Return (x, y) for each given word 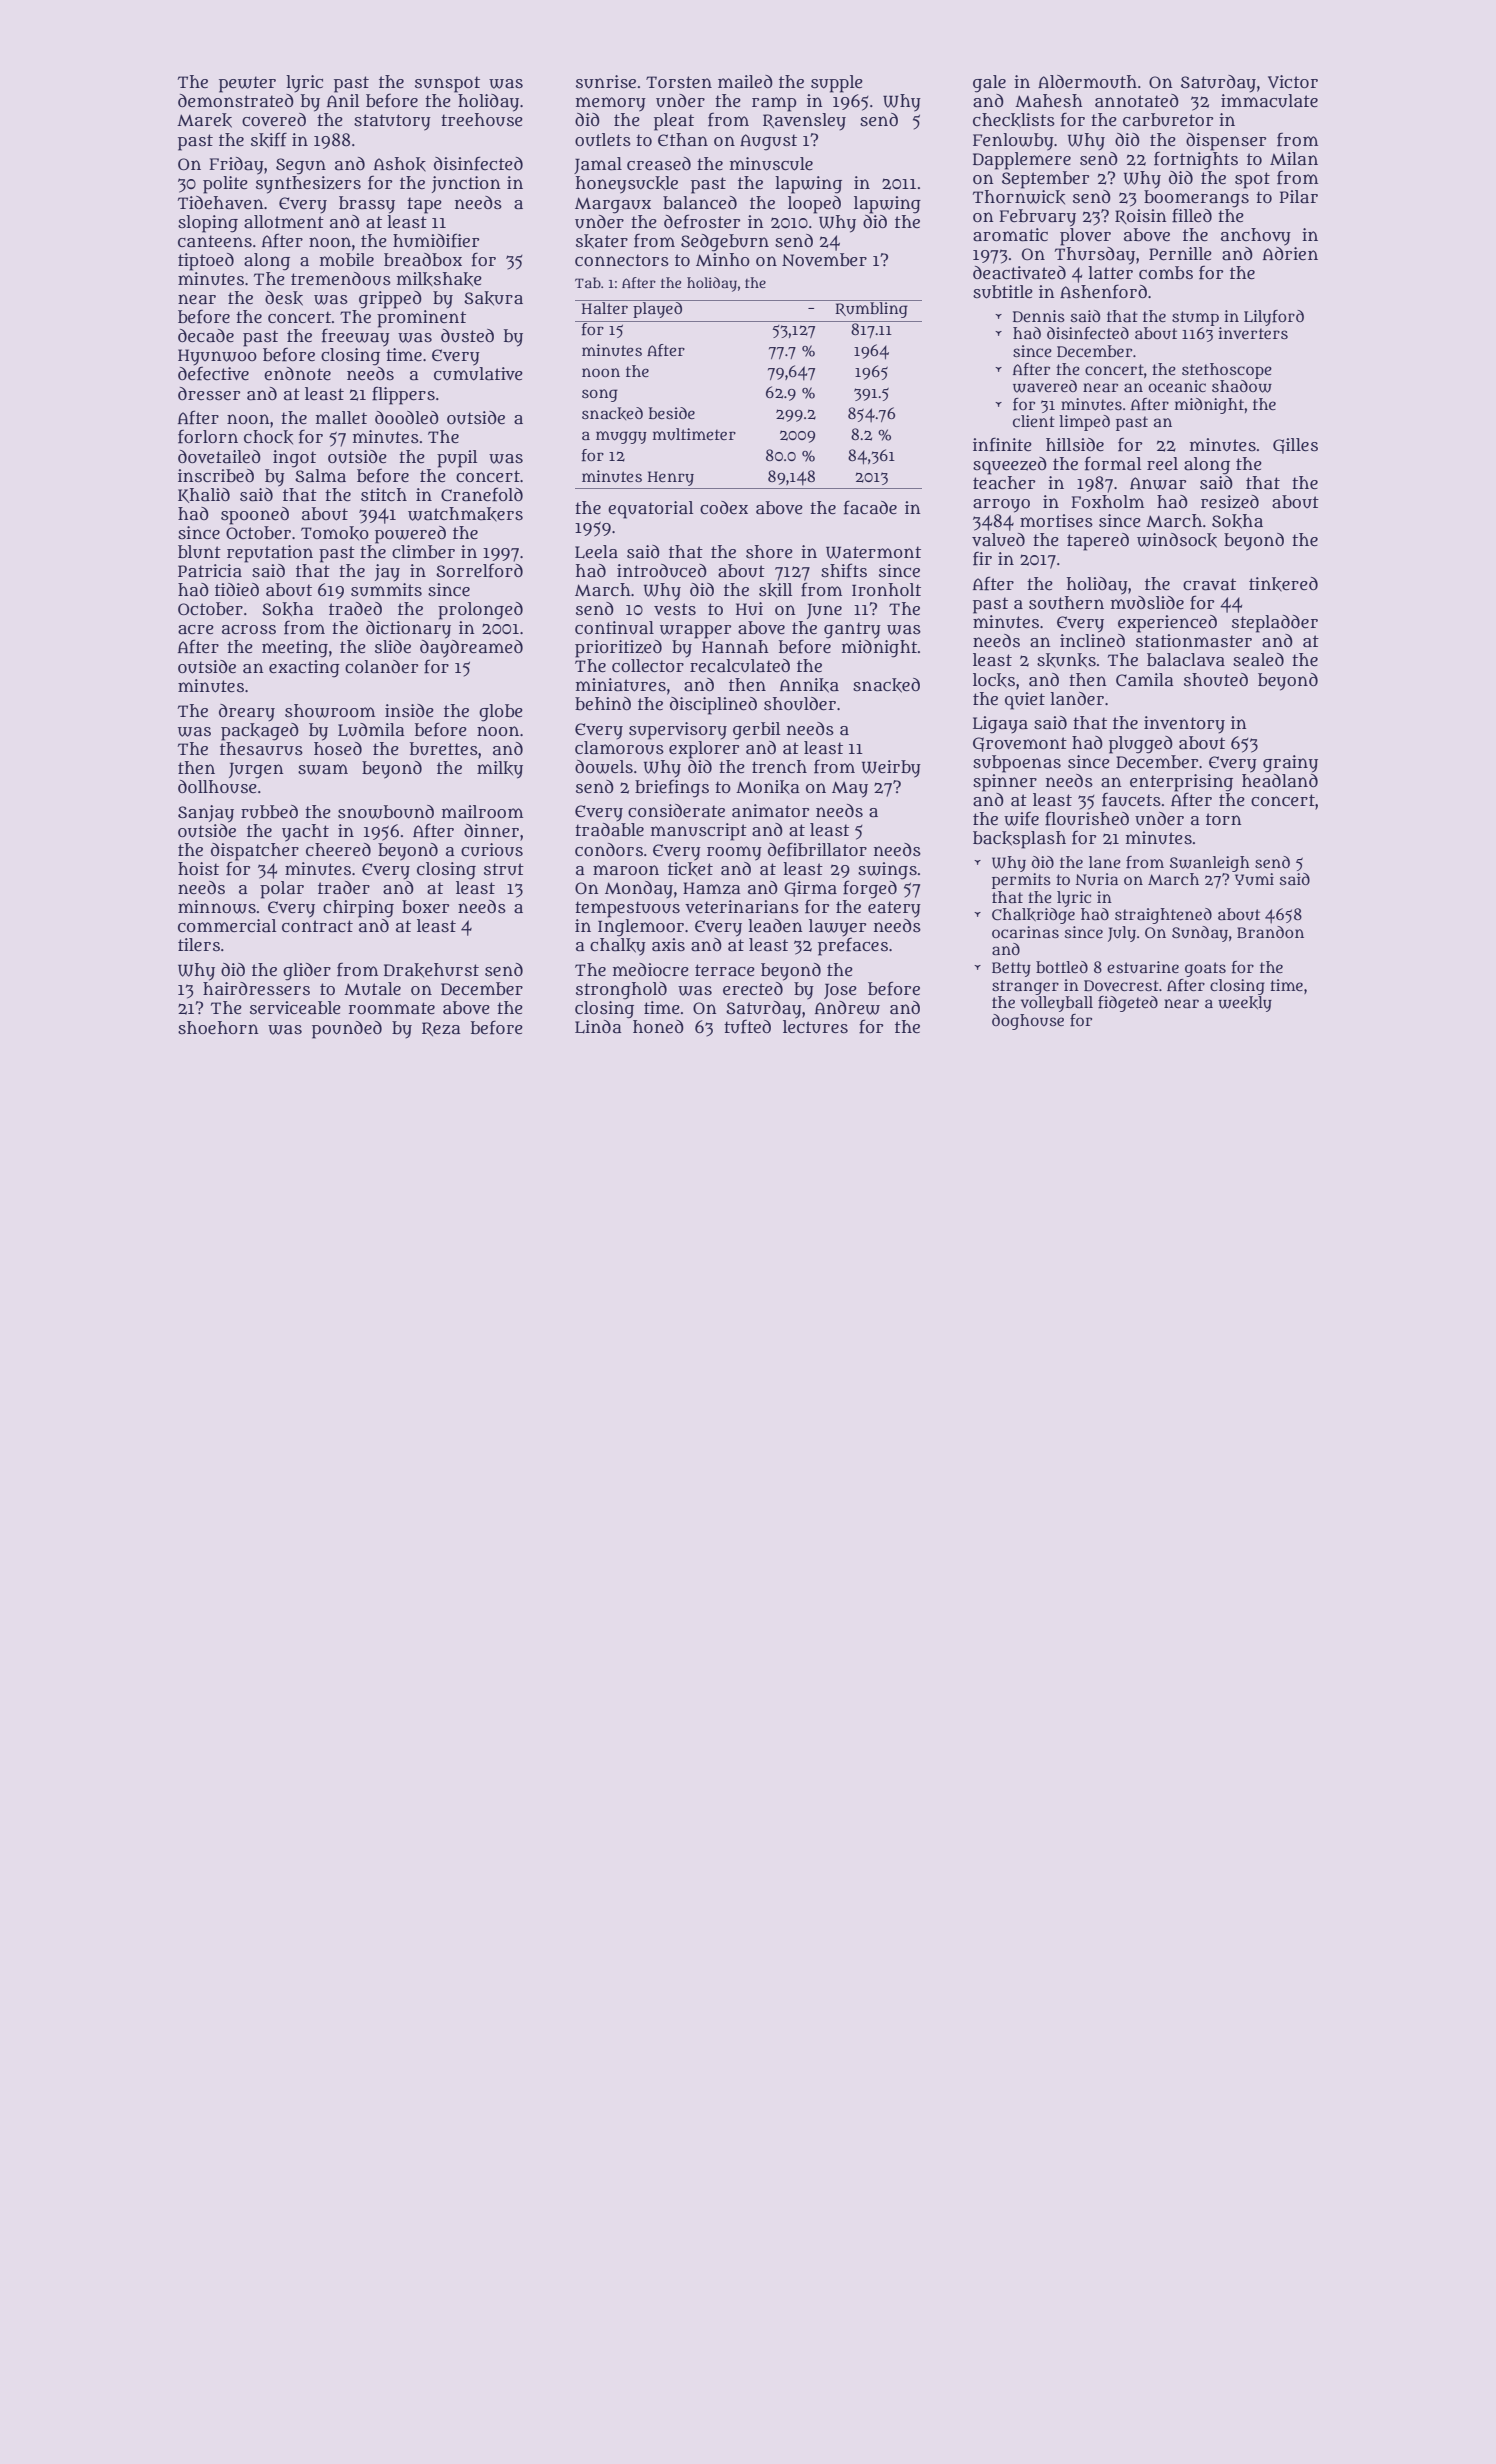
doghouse (1028, 1022)
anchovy (1256, 237)
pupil (457, 459)
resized (1230, 502)
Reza (441, 1029)
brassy (367, 205)
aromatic (1010, 235)
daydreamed (471, 649)
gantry (852, 630)
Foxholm (1107, 501)
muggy (621, 437)
